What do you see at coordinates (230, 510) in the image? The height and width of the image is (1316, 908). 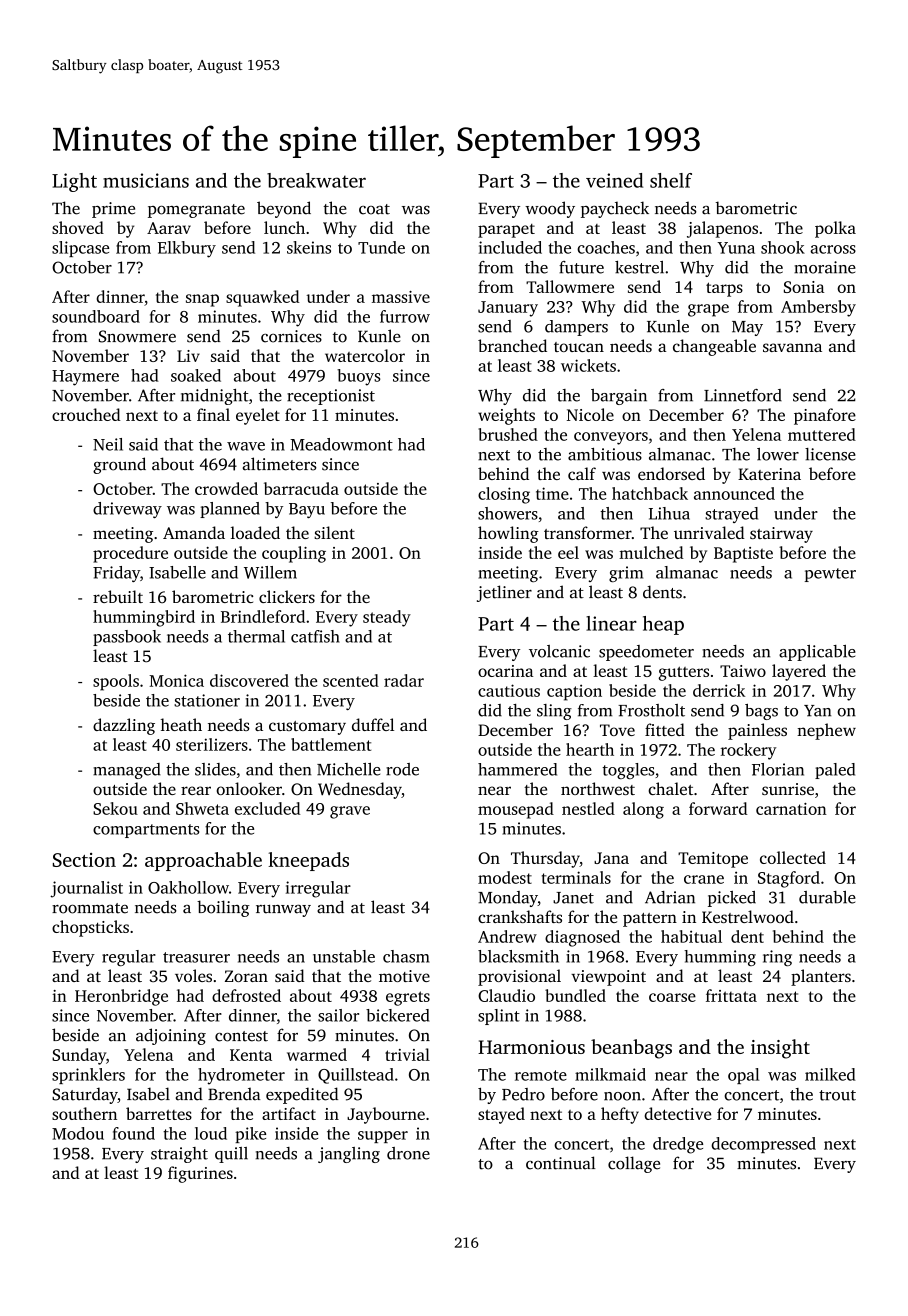 I see `planned` at bounding box center [230, 510].
